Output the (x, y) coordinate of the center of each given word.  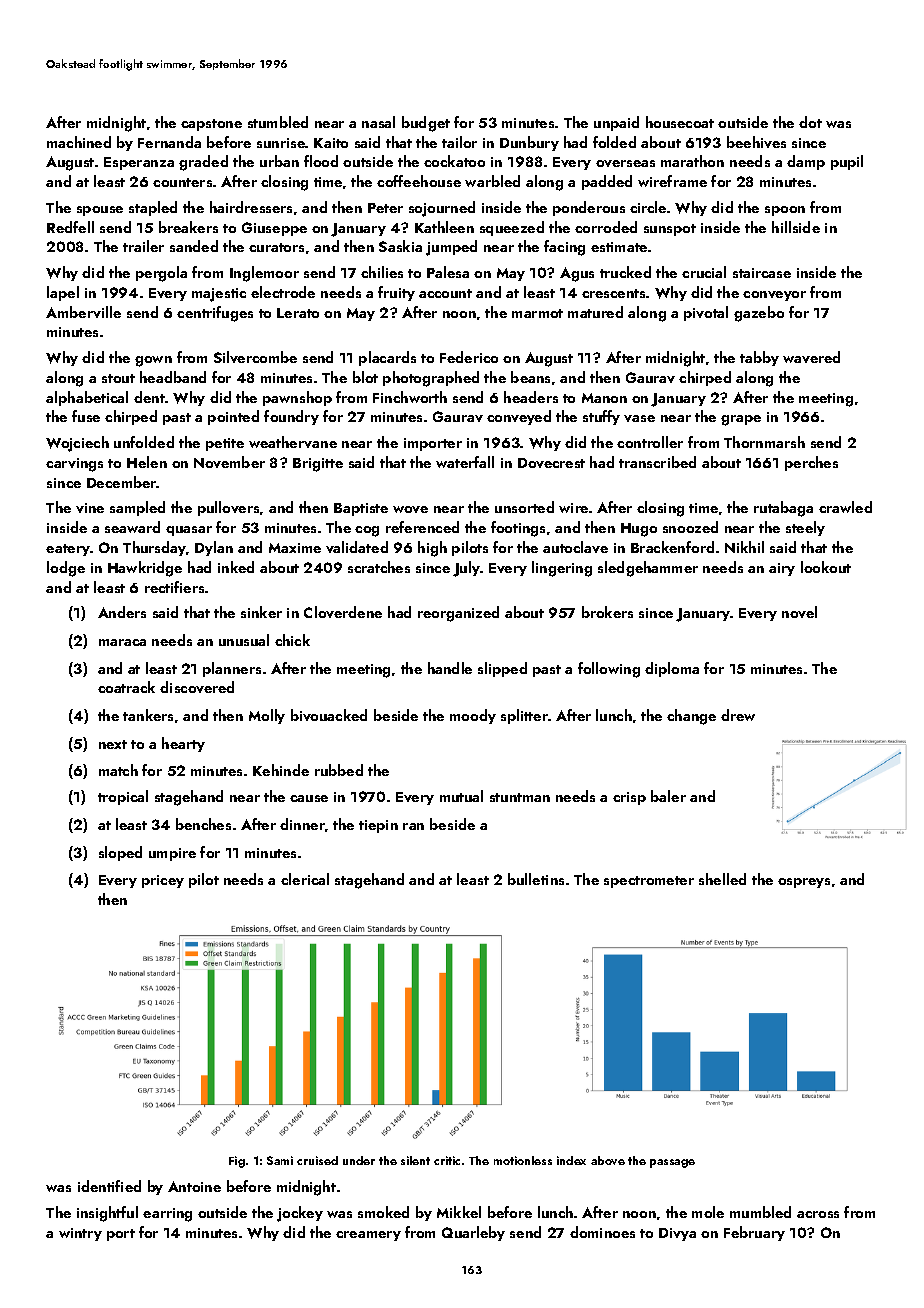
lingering (562, 569)
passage (672, 1163)
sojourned (442, 209)
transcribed (657, 462)
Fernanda (169, 142)
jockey (300, 1214)
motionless (523, 1160)
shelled (722, 879)
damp (806, 162)
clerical (305, 879)
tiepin (378, 826)
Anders (122, 612)
